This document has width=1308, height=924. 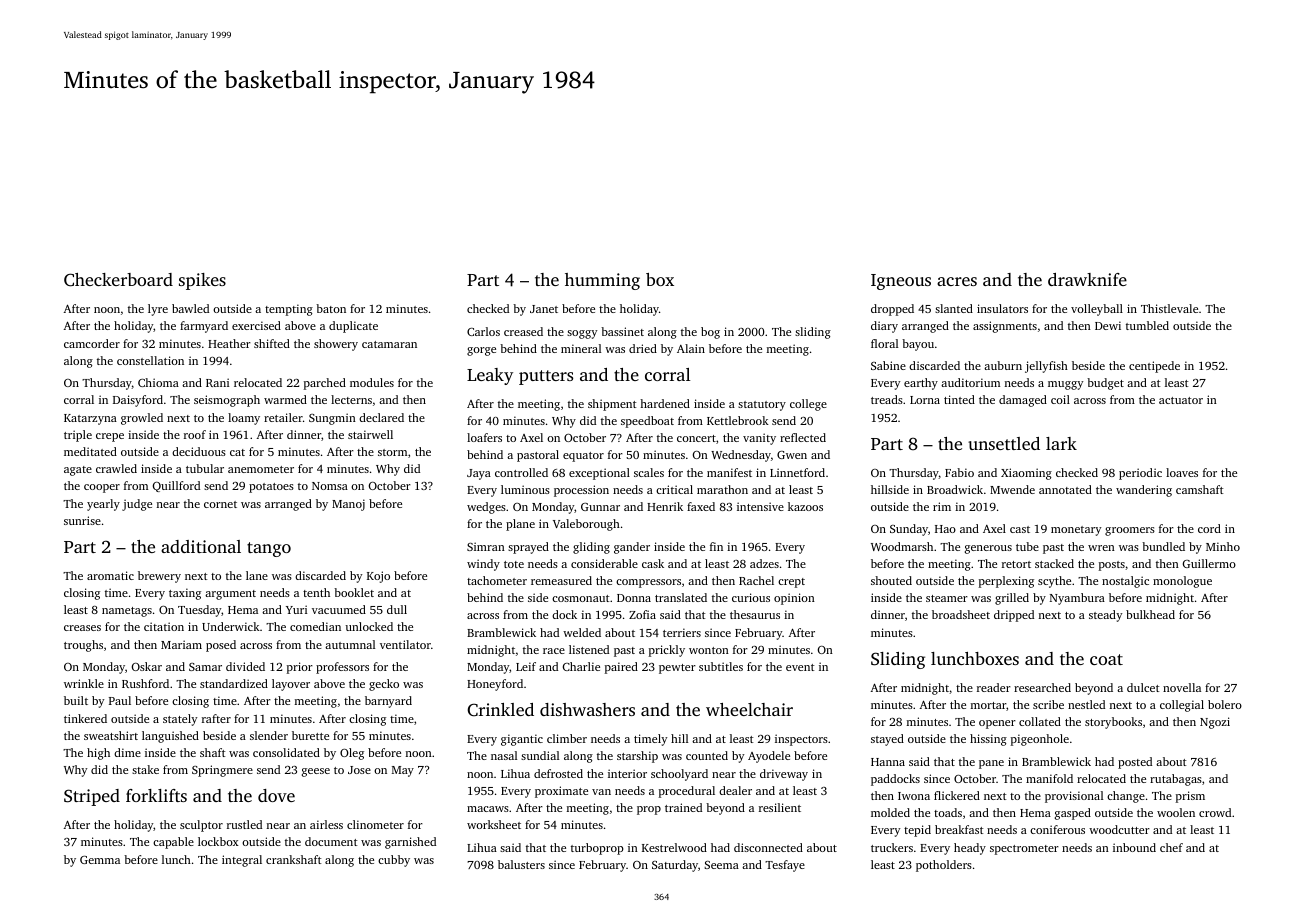 I want to click on Saturday, so click(x=675, y=866).
